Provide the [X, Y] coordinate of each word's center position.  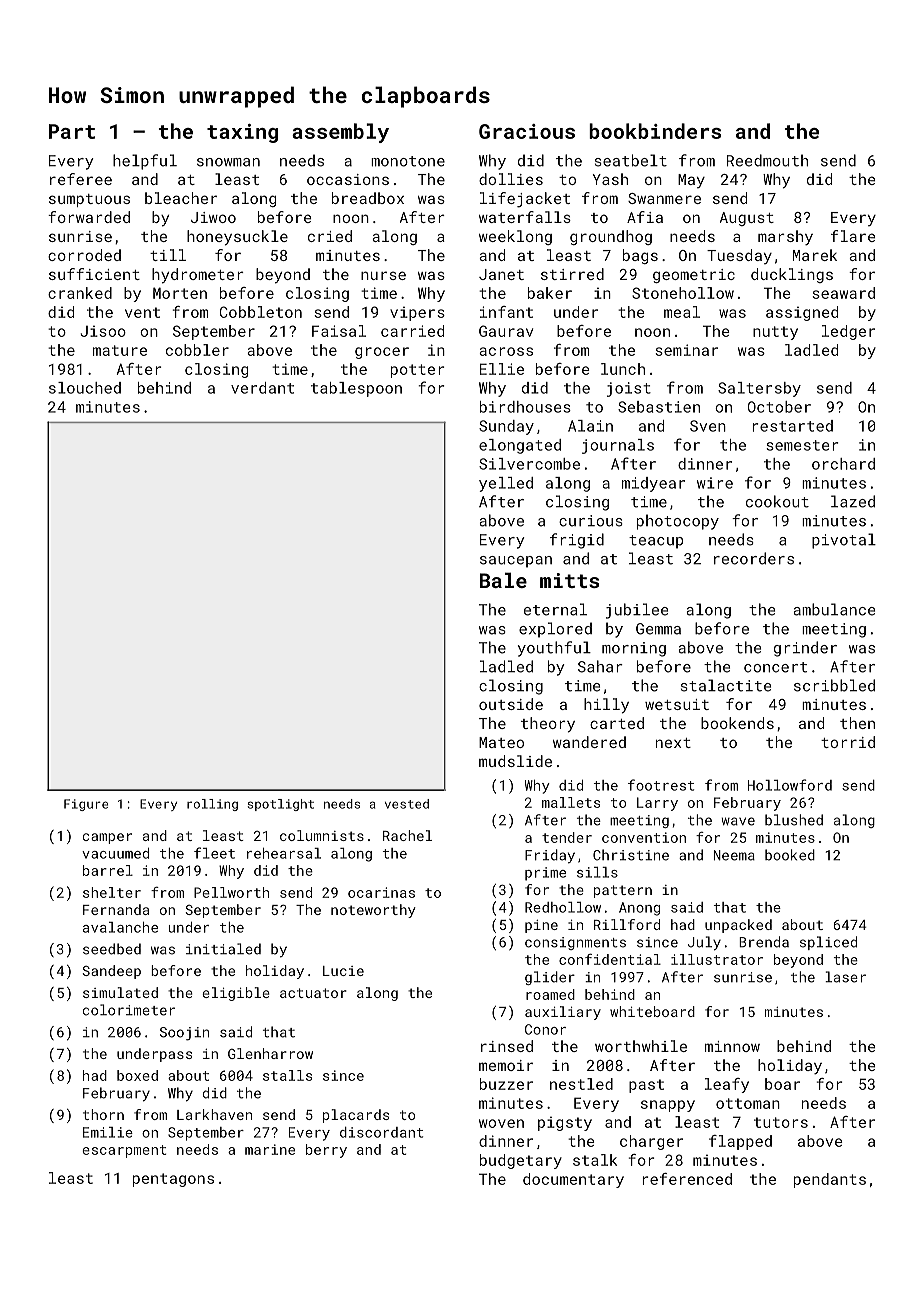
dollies [511, 179]
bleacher [181, 198]
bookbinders [655, 131]
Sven [708, 426]
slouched [85, 388]
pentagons [173, 1180]
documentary [573, 1180]
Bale [503, 580]
